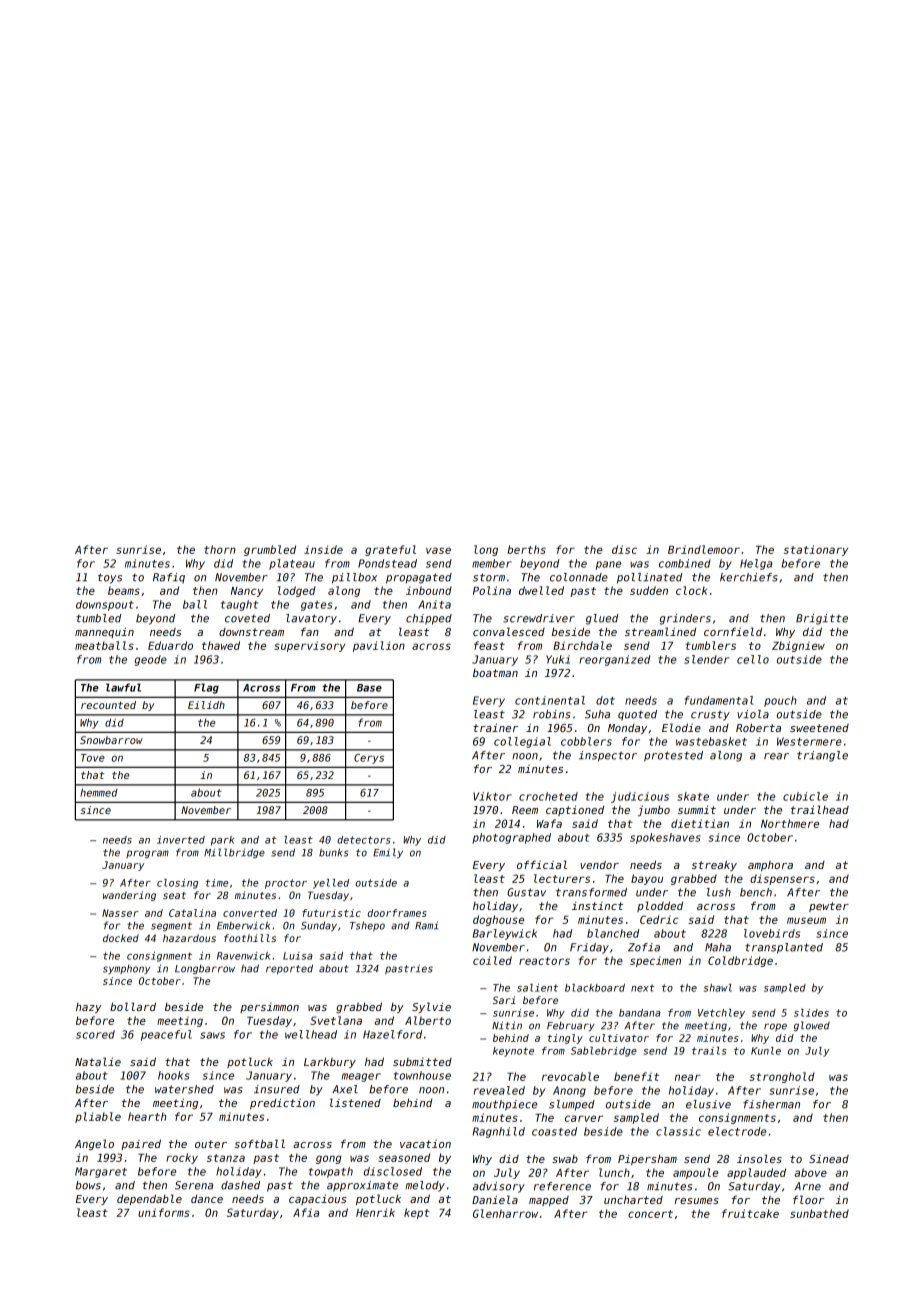 This document has width=924, height=1308. I want to click on sunbathed, so click(819, 1213).
